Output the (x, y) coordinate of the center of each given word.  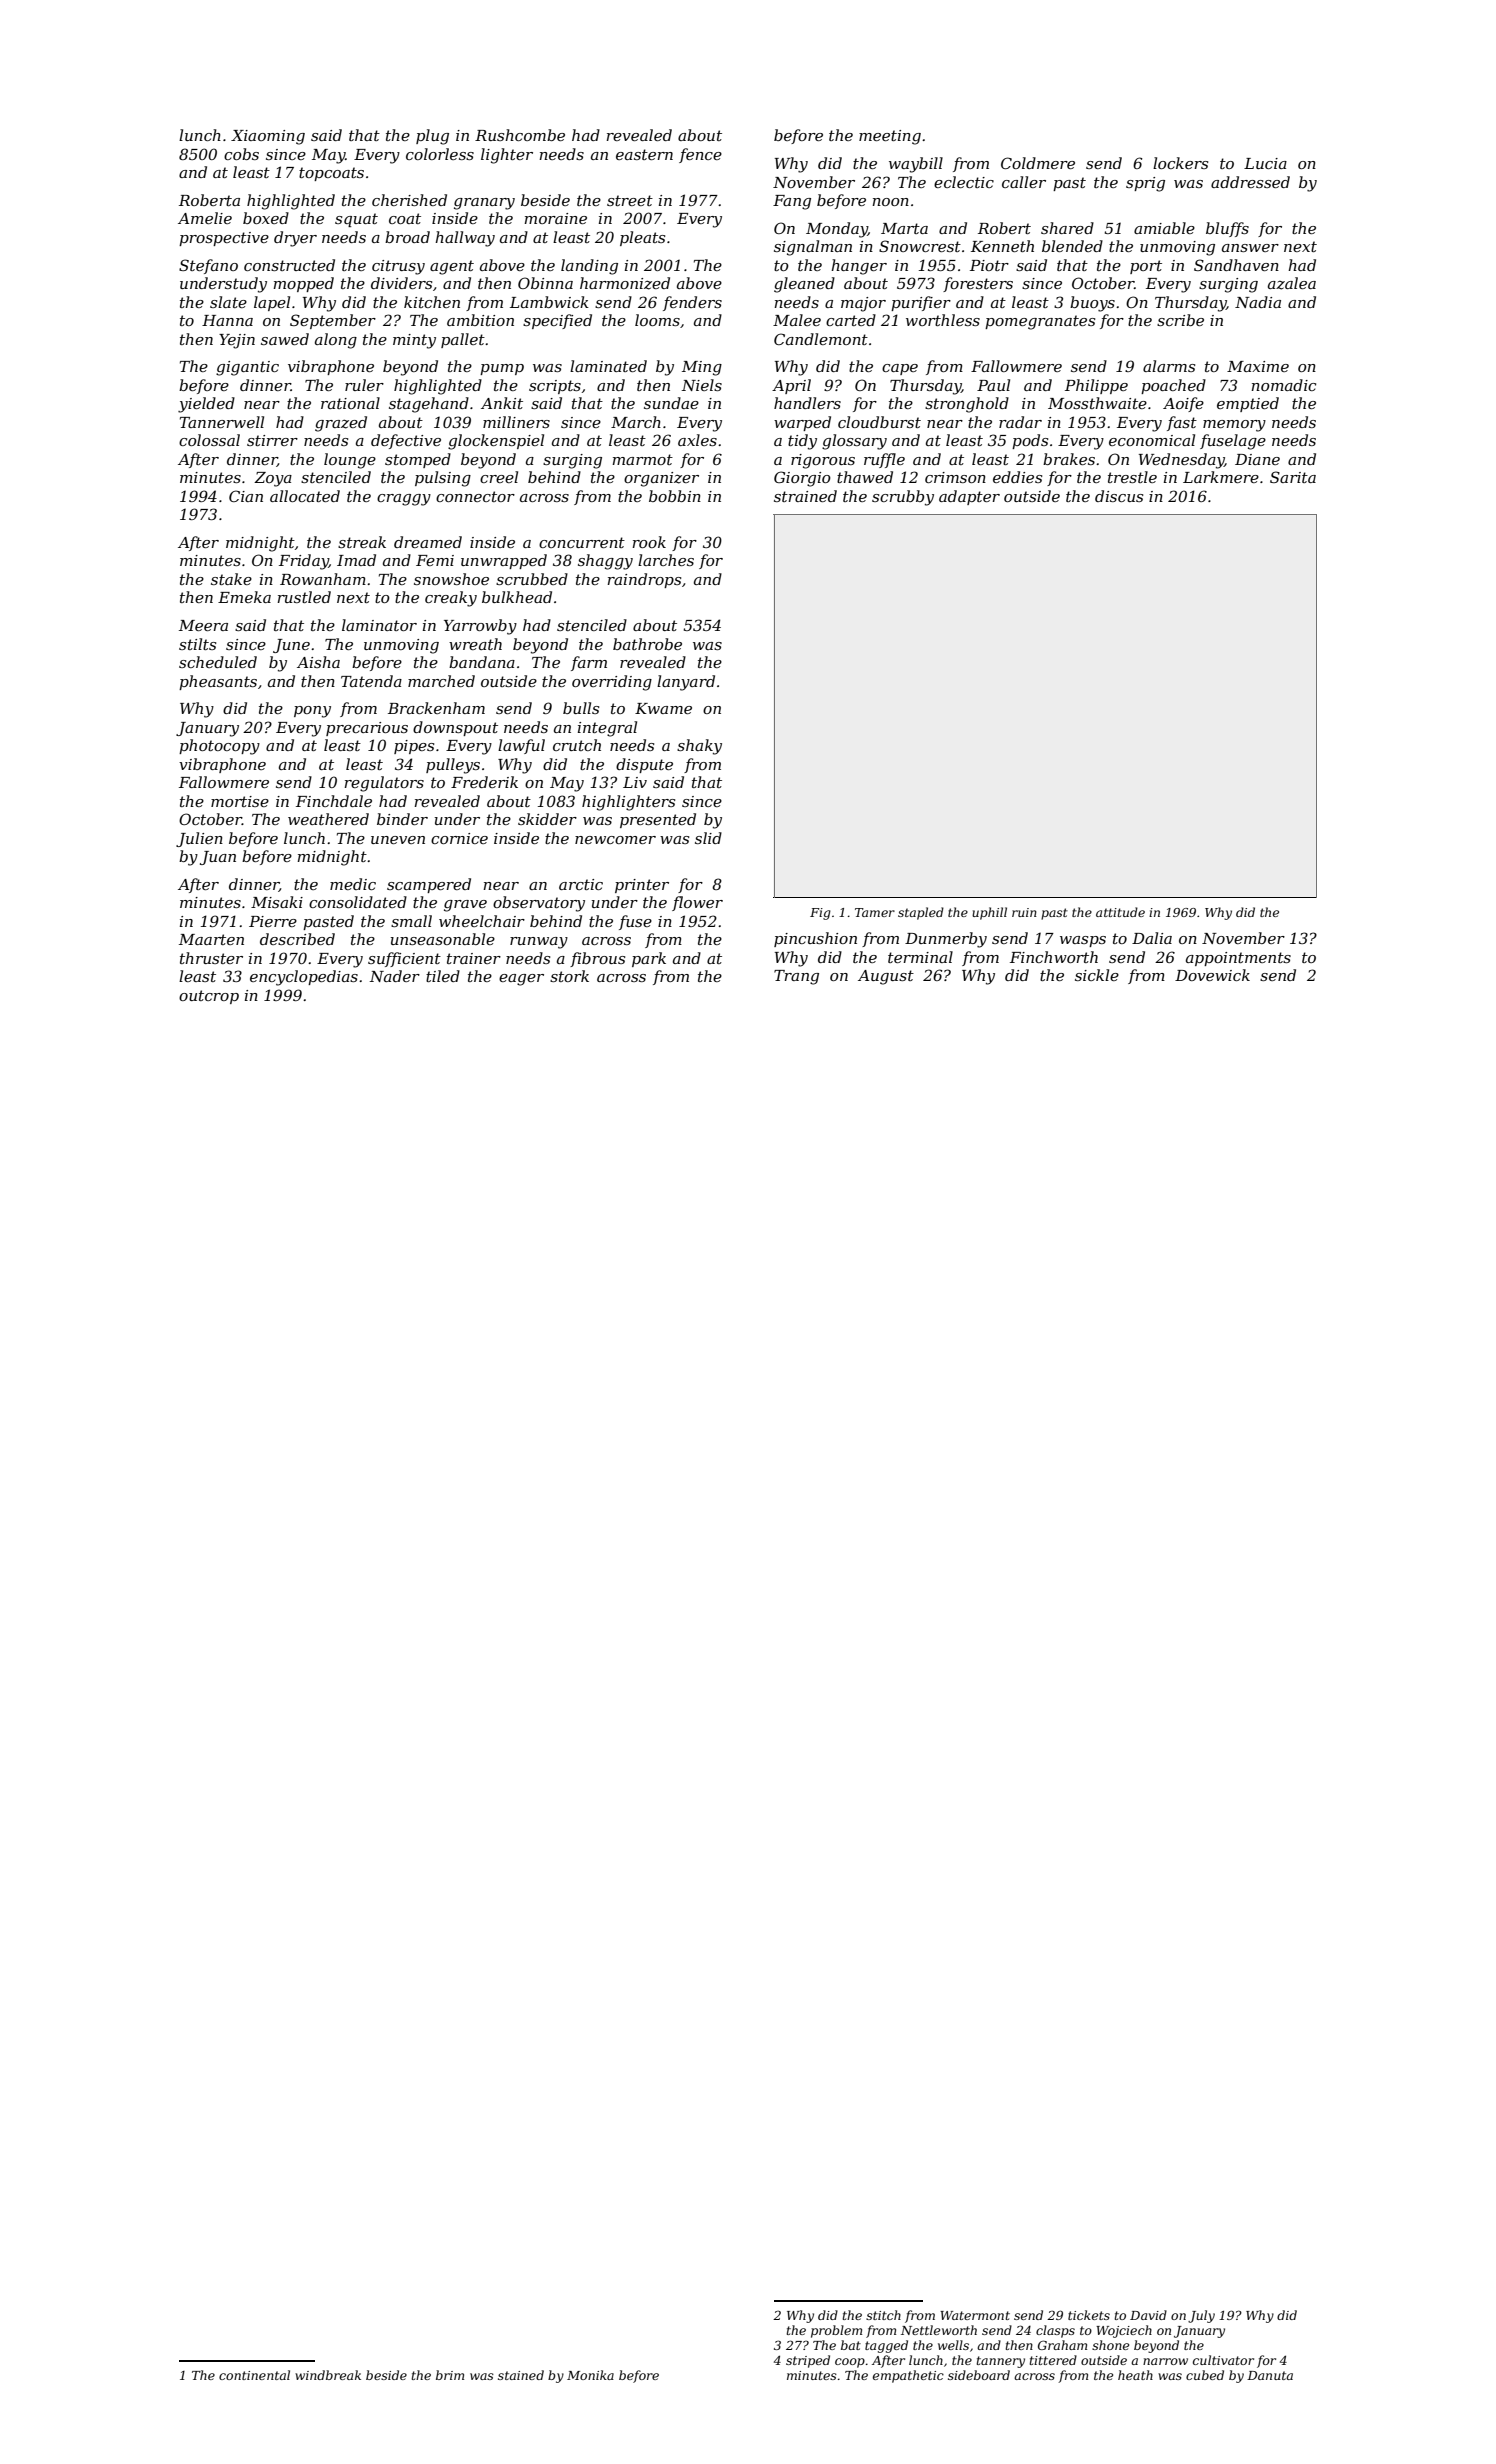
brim (450, 2375)
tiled (443, 976)
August (886, 977)
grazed (341, 424)
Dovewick (1212, 975)
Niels (701, 385)
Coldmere (1038, 163)
